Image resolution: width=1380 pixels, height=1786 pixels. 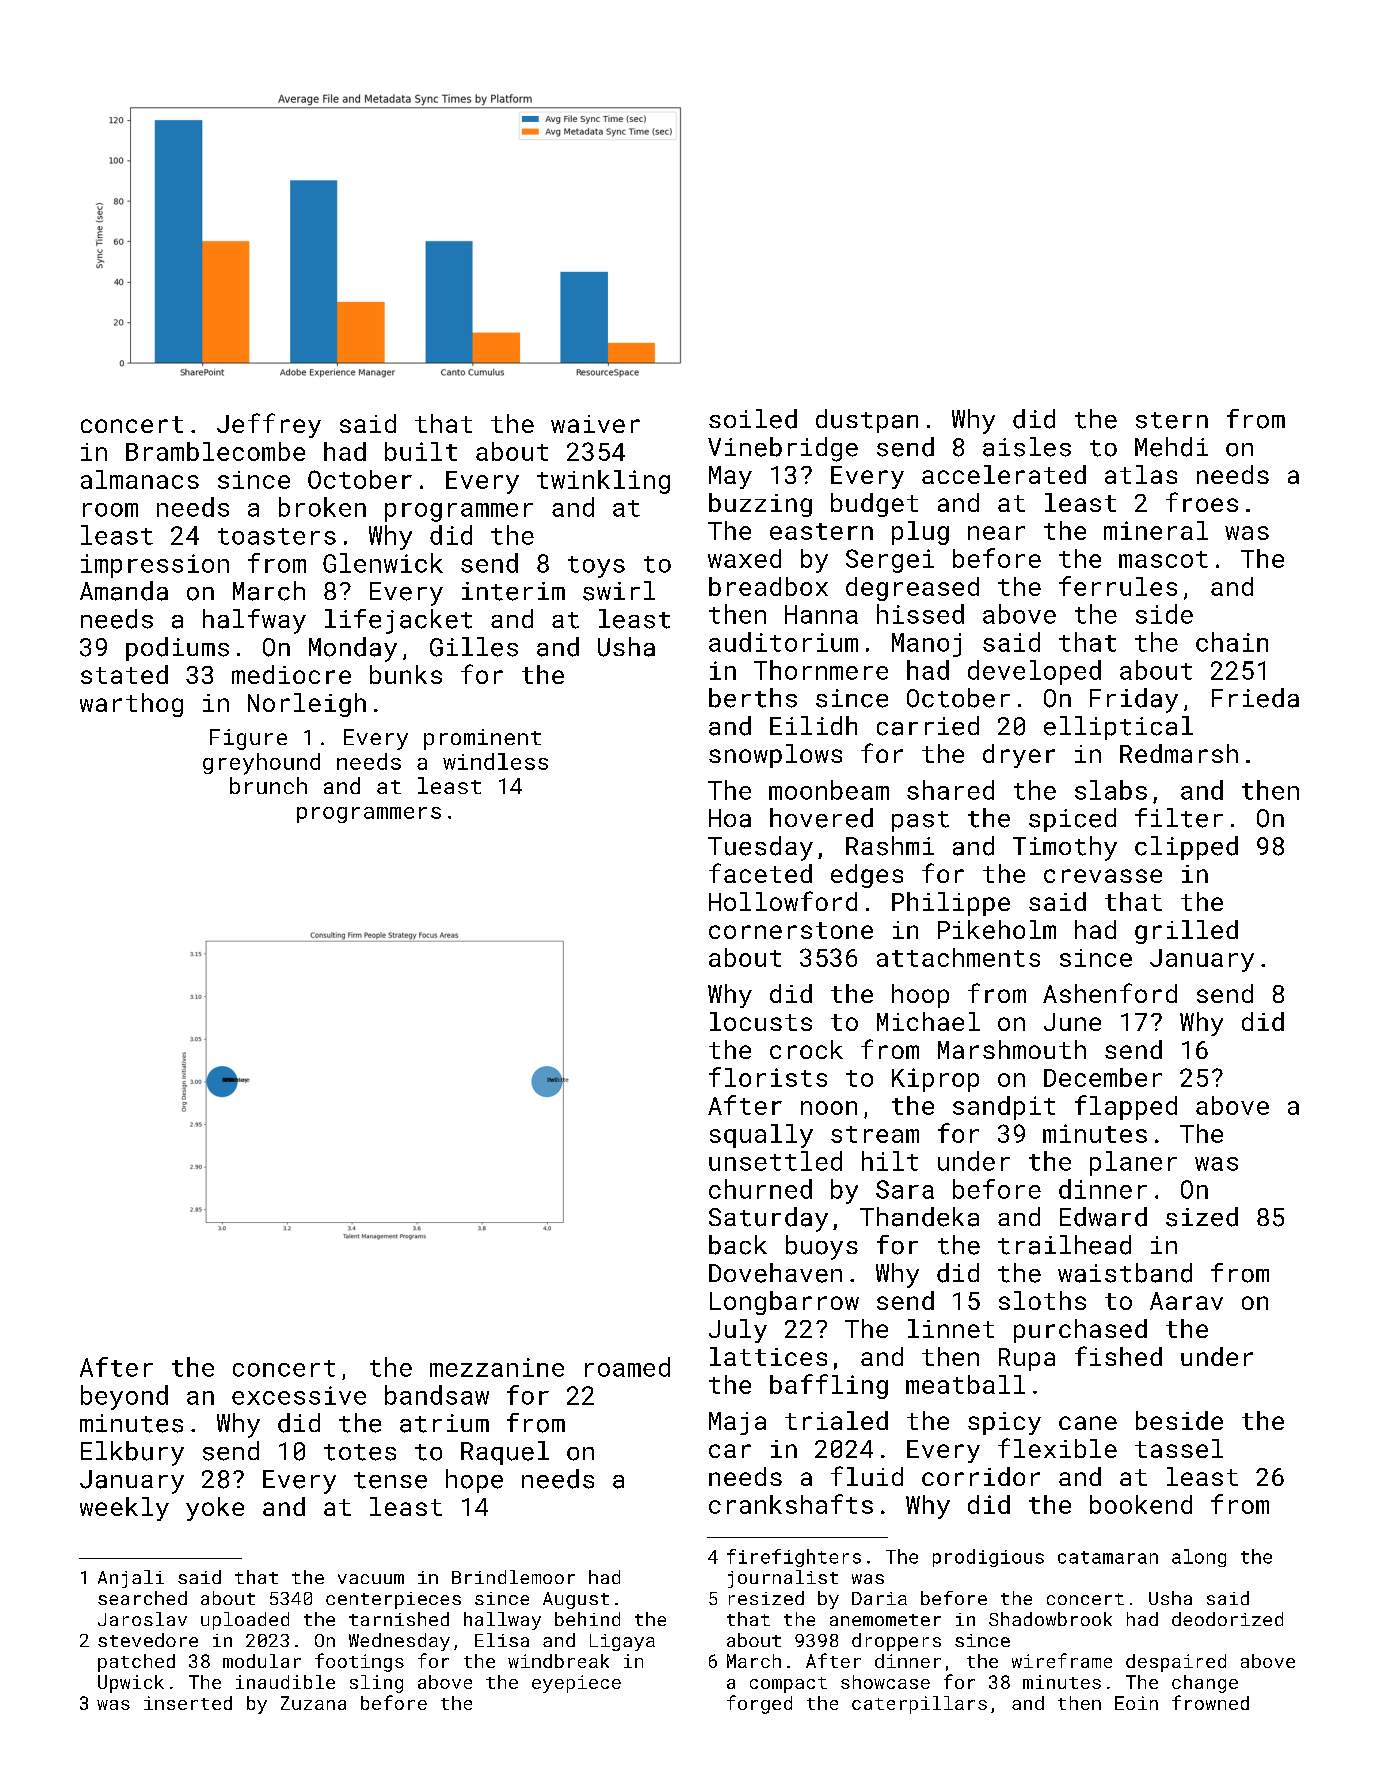 I want to click on brunch, so click(x=268, y=785).
